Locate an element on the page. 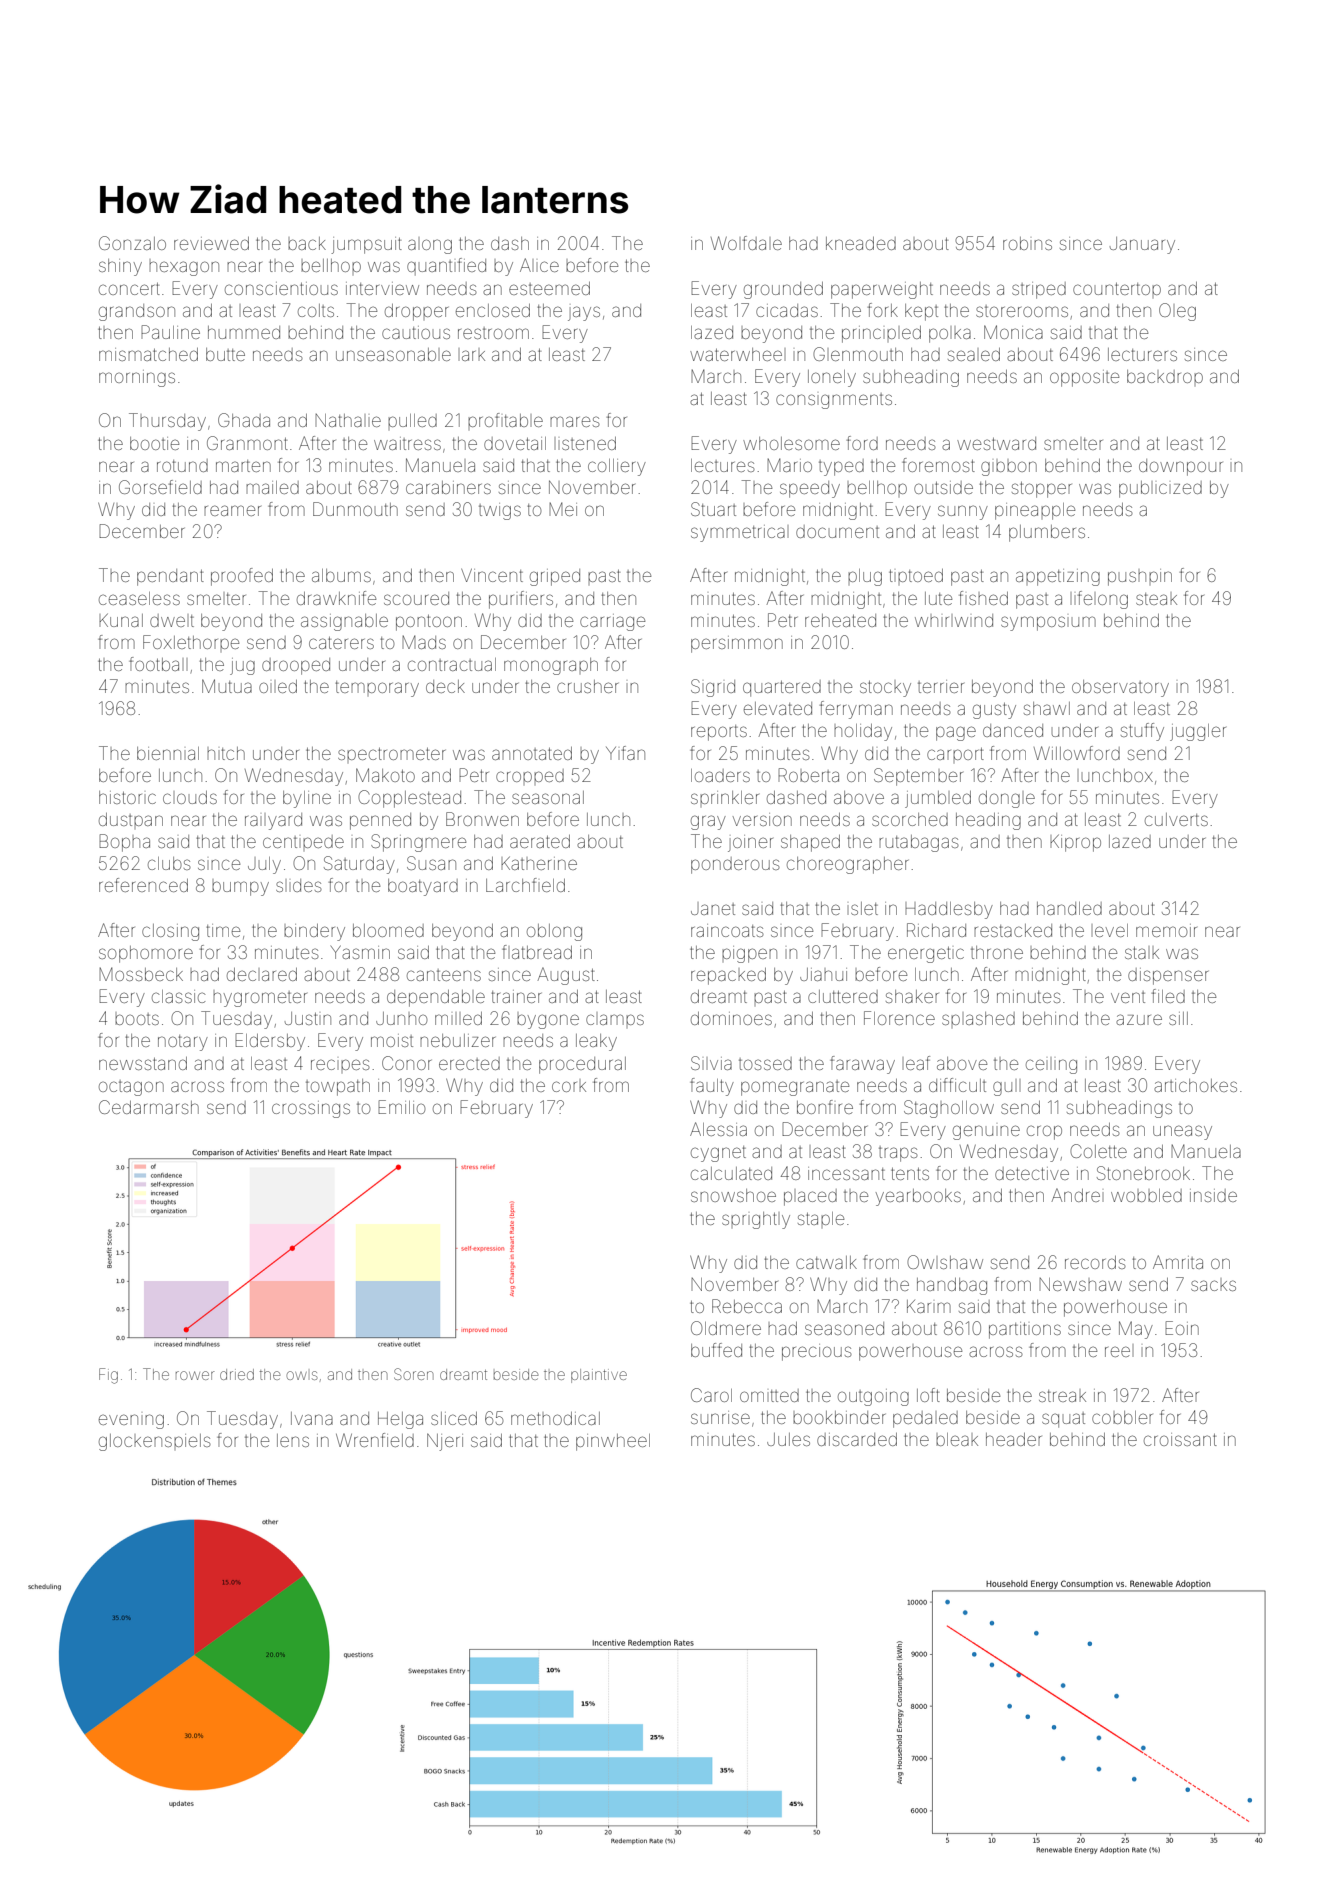  symposium is located at coordinates (1048, 623).
